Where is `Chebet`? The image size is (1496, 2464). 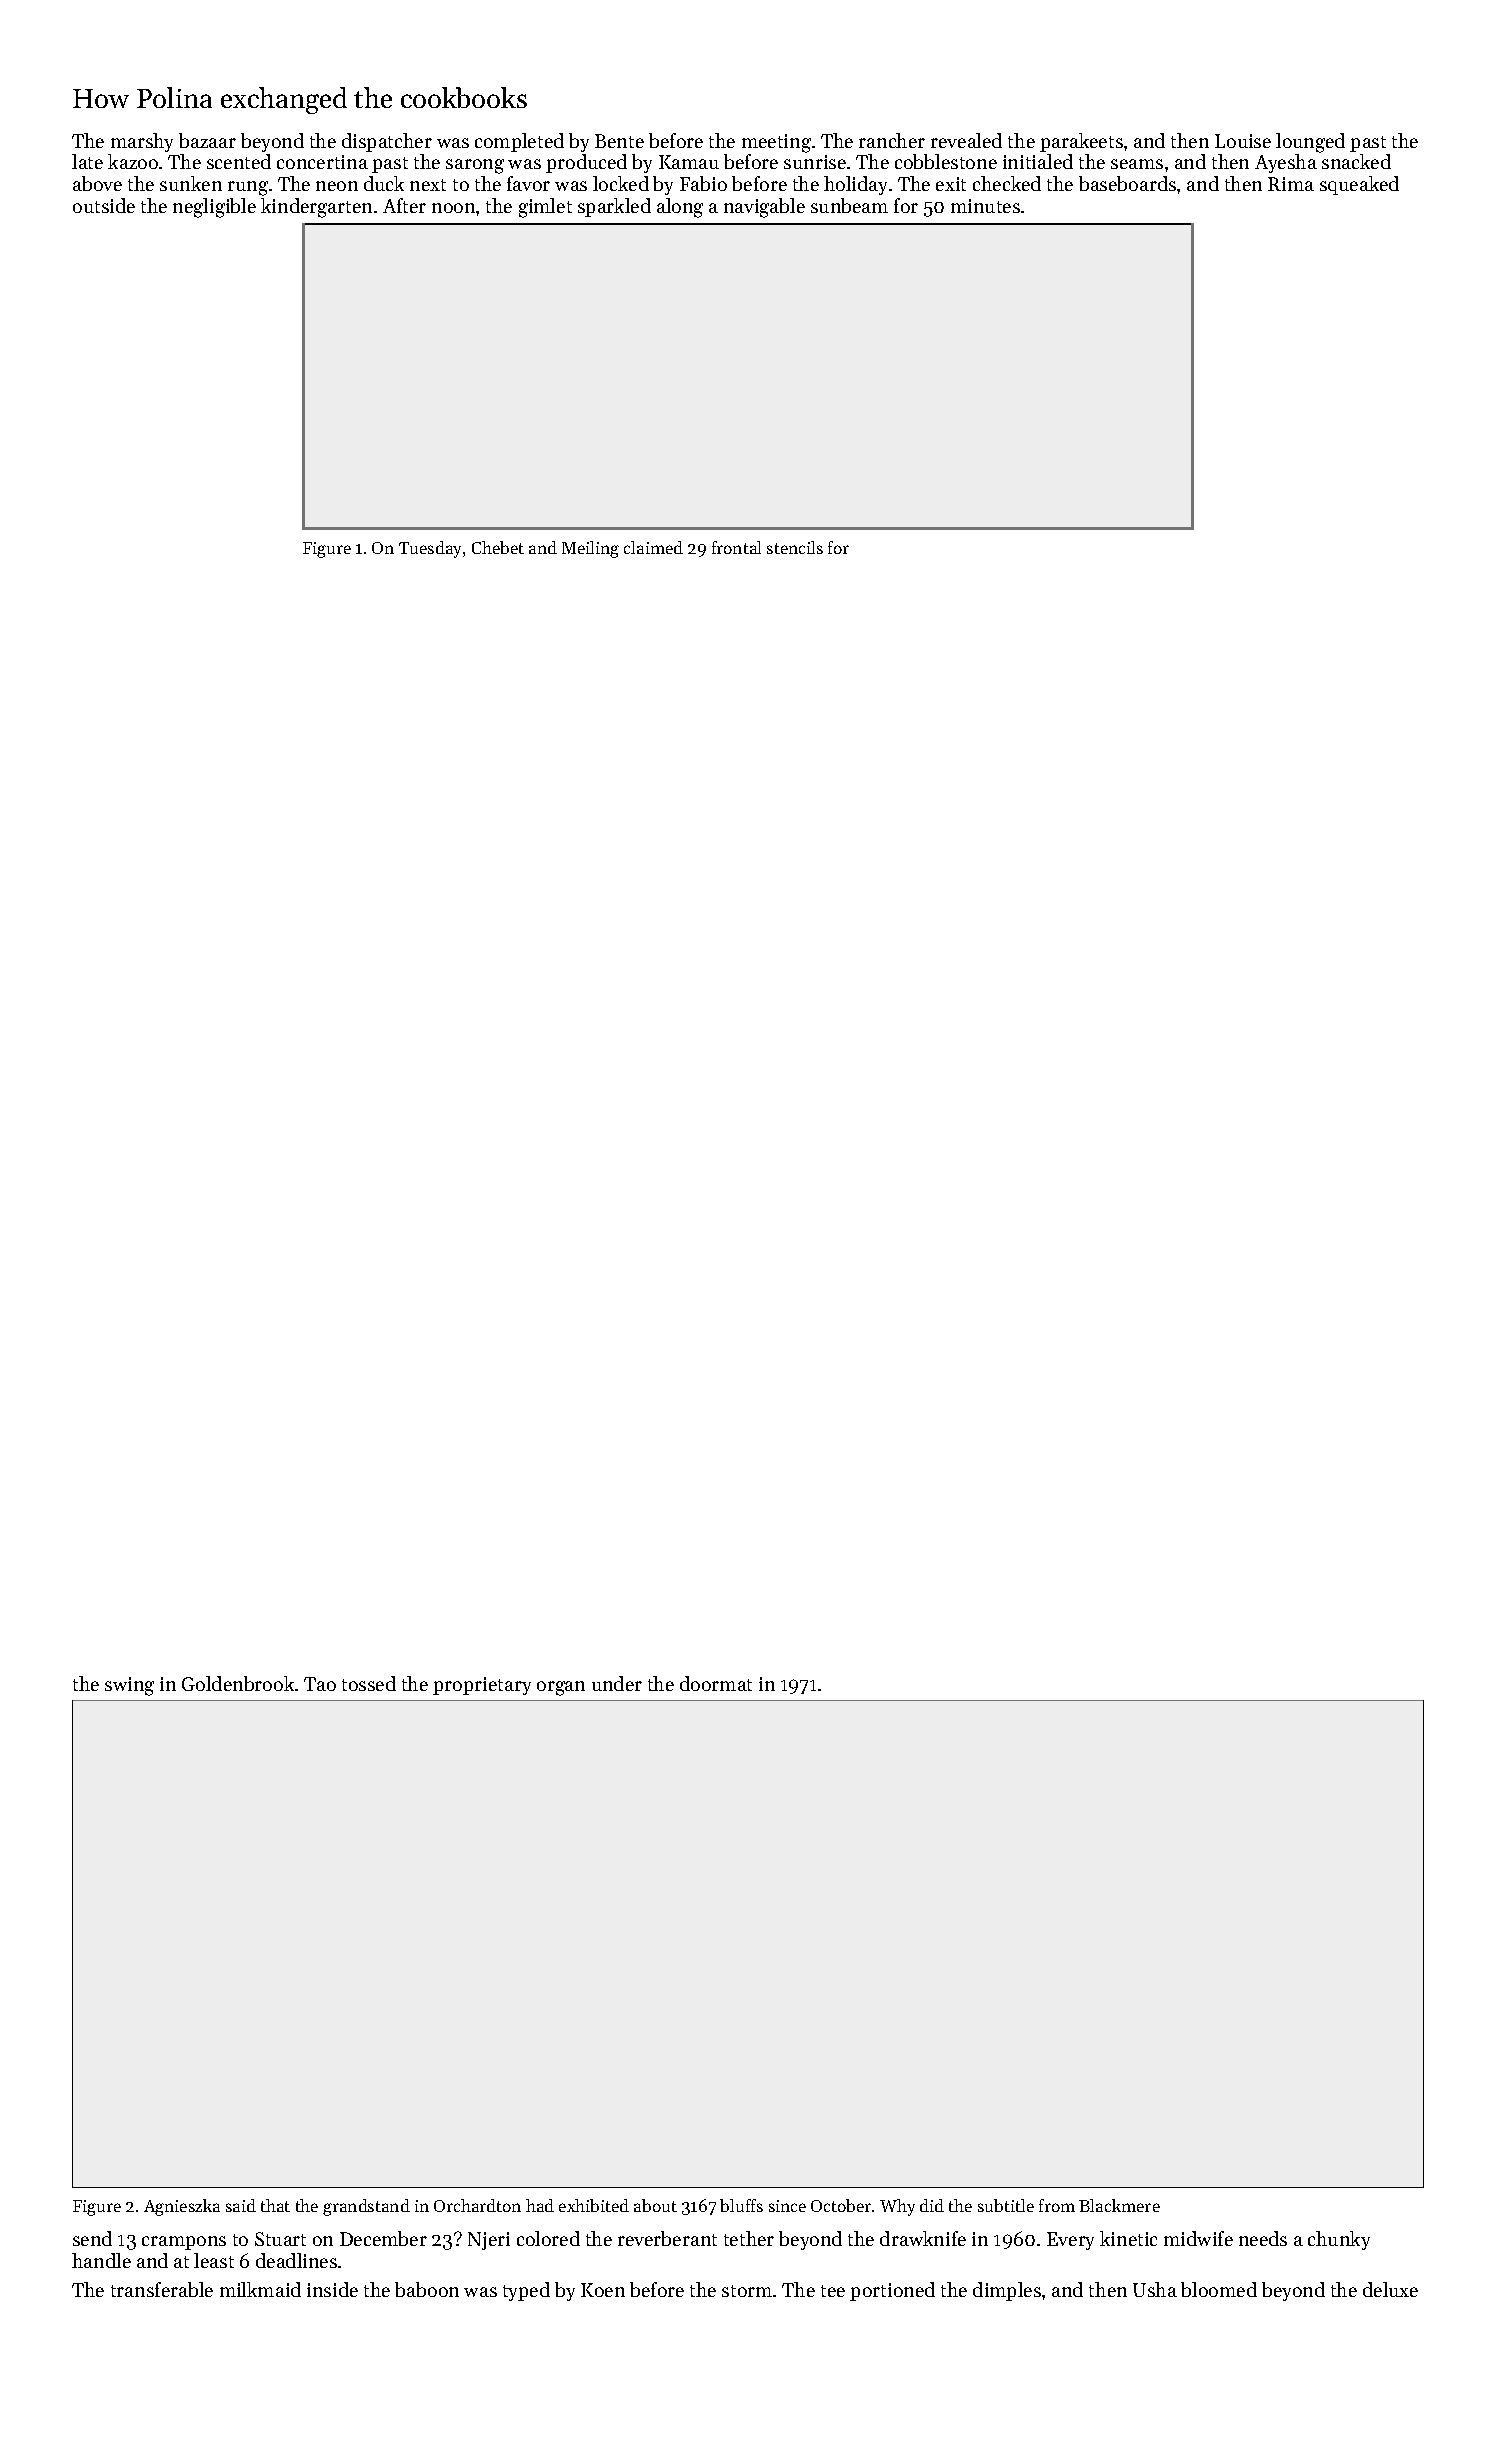 Chebet is located at coordinates (498, 547).
